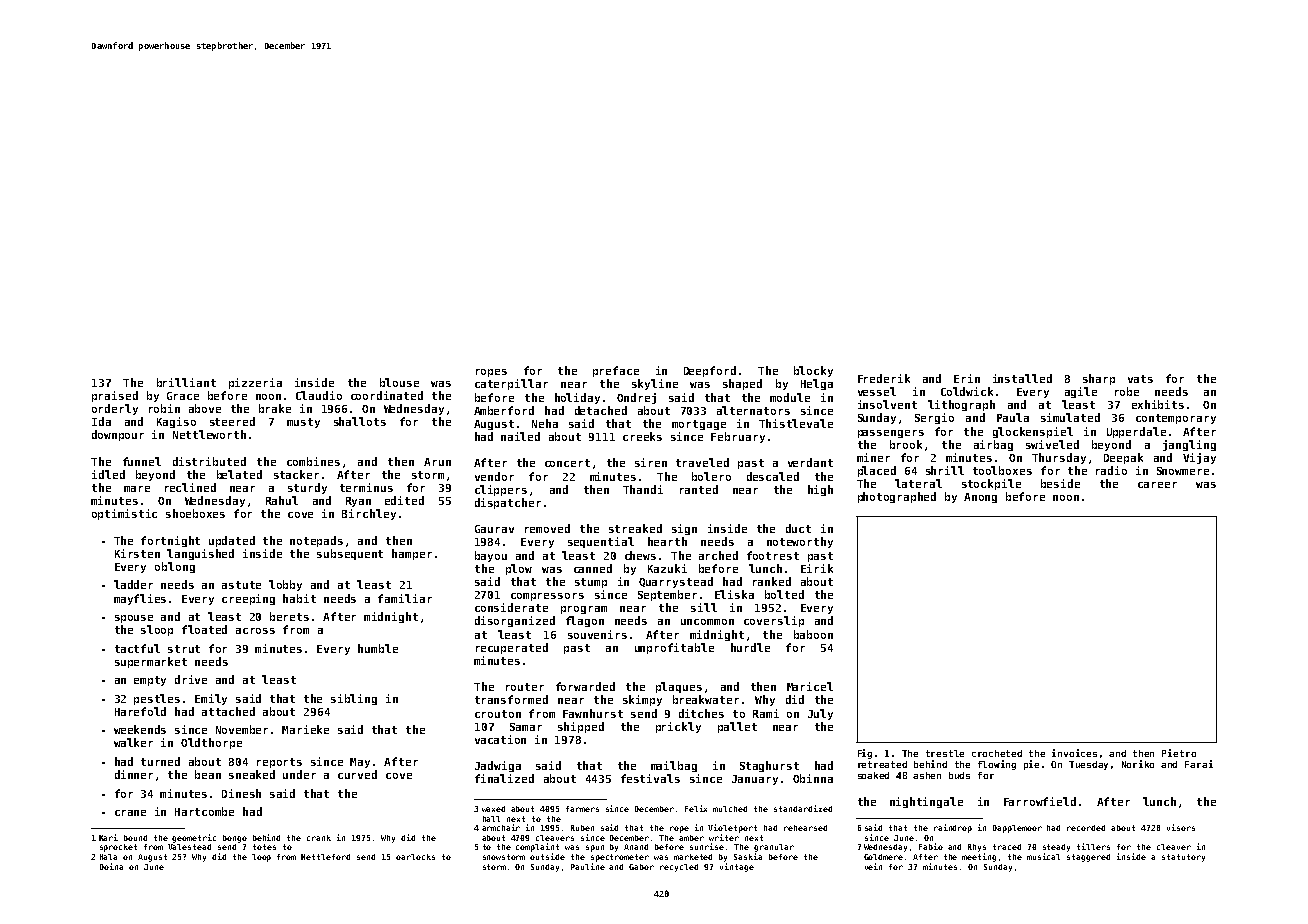 This screenshot has height=924, width=1308. Describe the element at coordinates (980, 498) in the screenshot. I see `Anong` at that location.
